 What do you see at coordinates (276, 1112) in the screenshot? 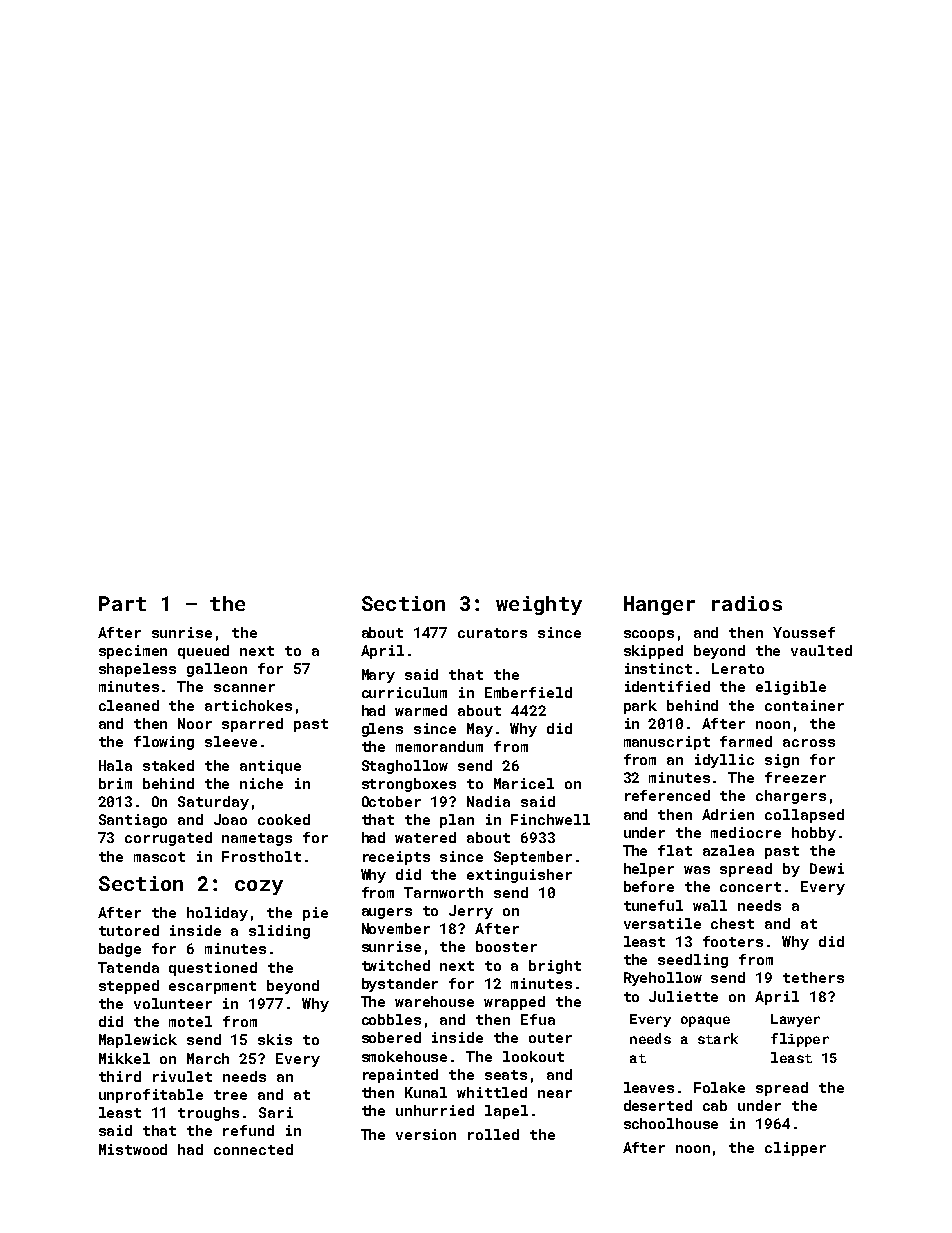
I see `Sari` at bounding box center [276, 1112].
